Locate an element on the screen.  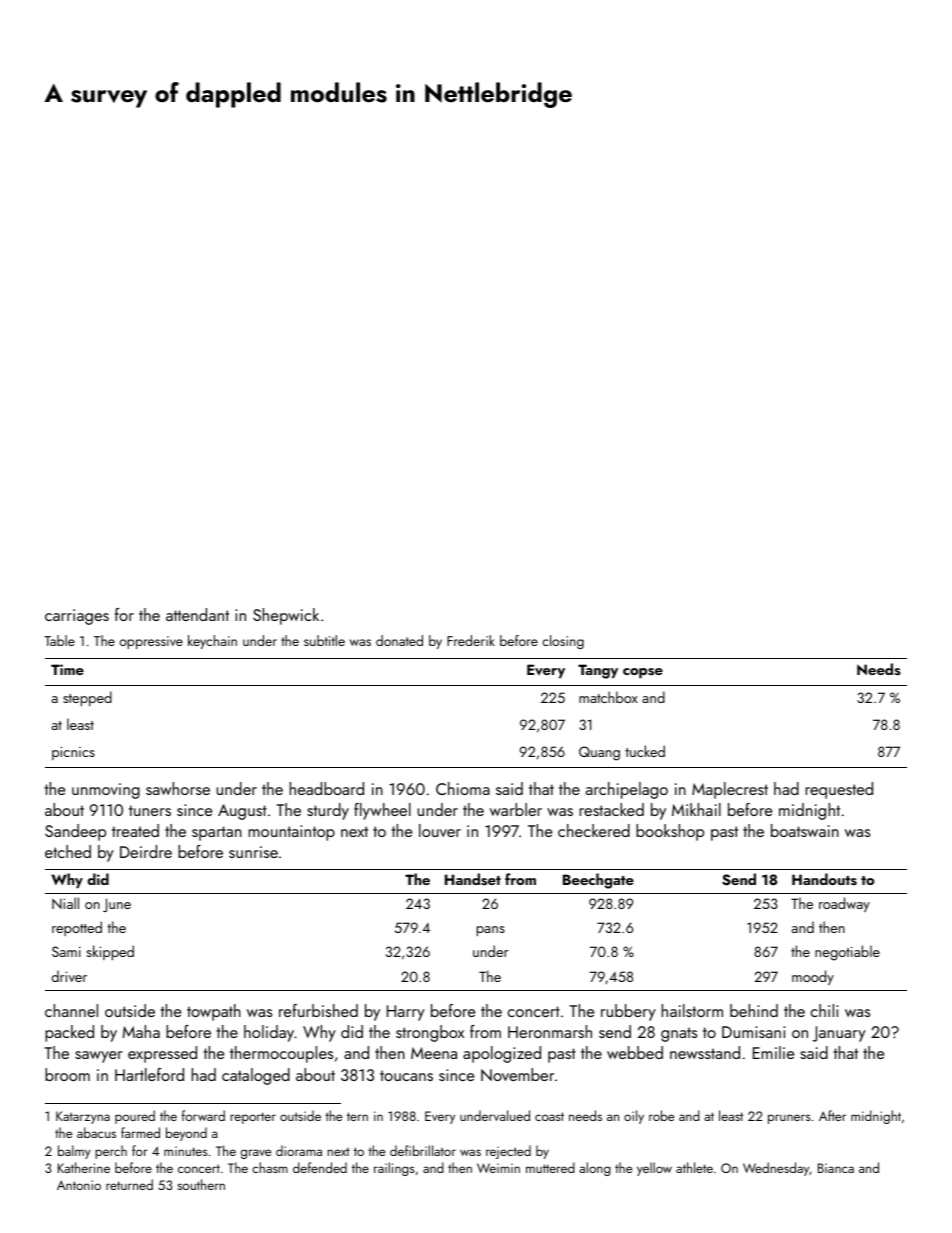
sawhorse is located at coordinates (178, 788).
